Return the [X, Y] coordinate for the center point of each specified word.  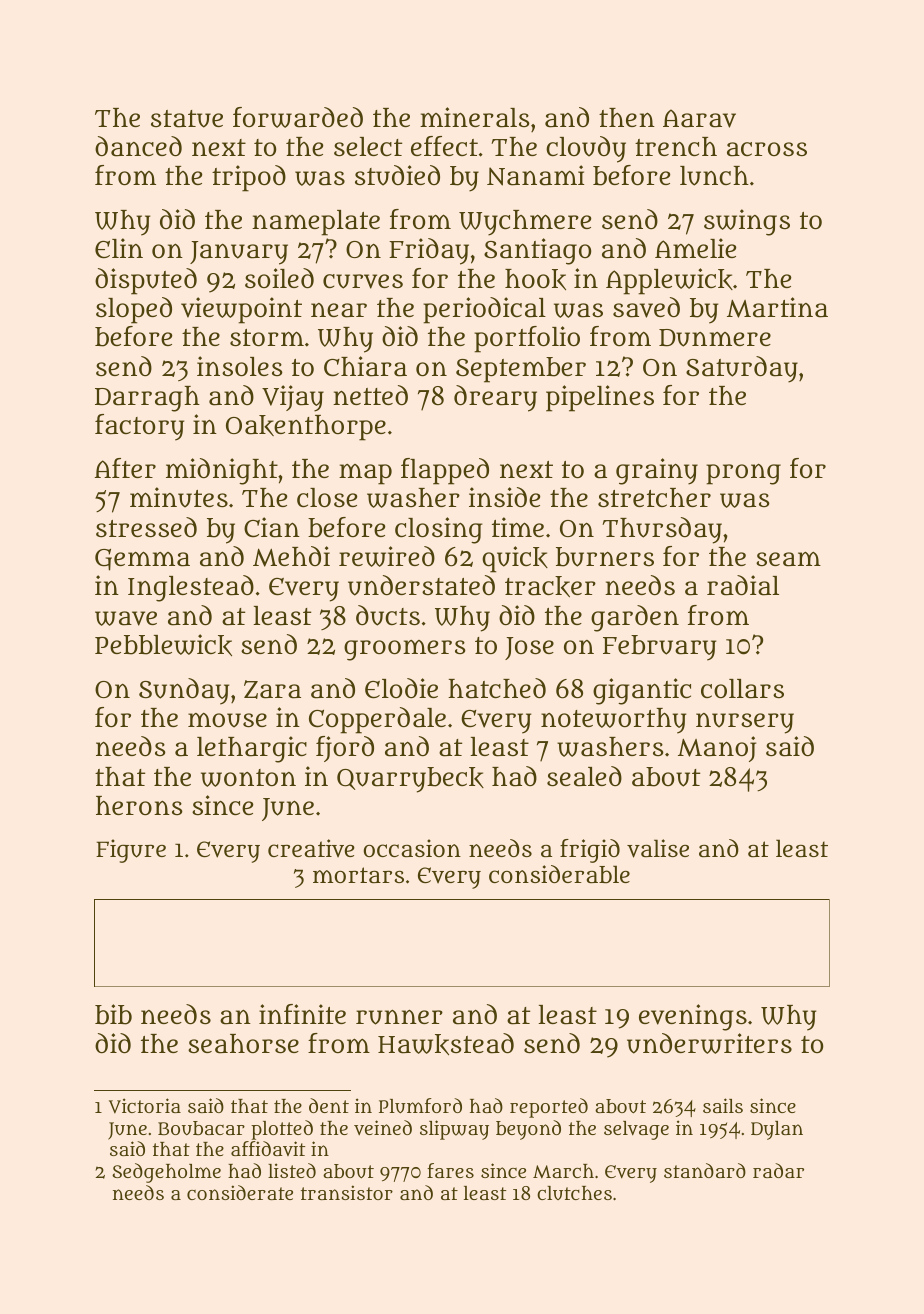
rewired [387, 556]
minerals [475, 117]
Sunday [184, 691]
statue [187, 119]
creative [311, 848]
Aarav [699, 118]
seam [788, 559]
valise [658, 848]
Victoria [145, 1106]
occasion [412, 848]
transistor [347, 1192]
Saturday [742, 369]
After [125, 468]
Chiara [365, 366]
